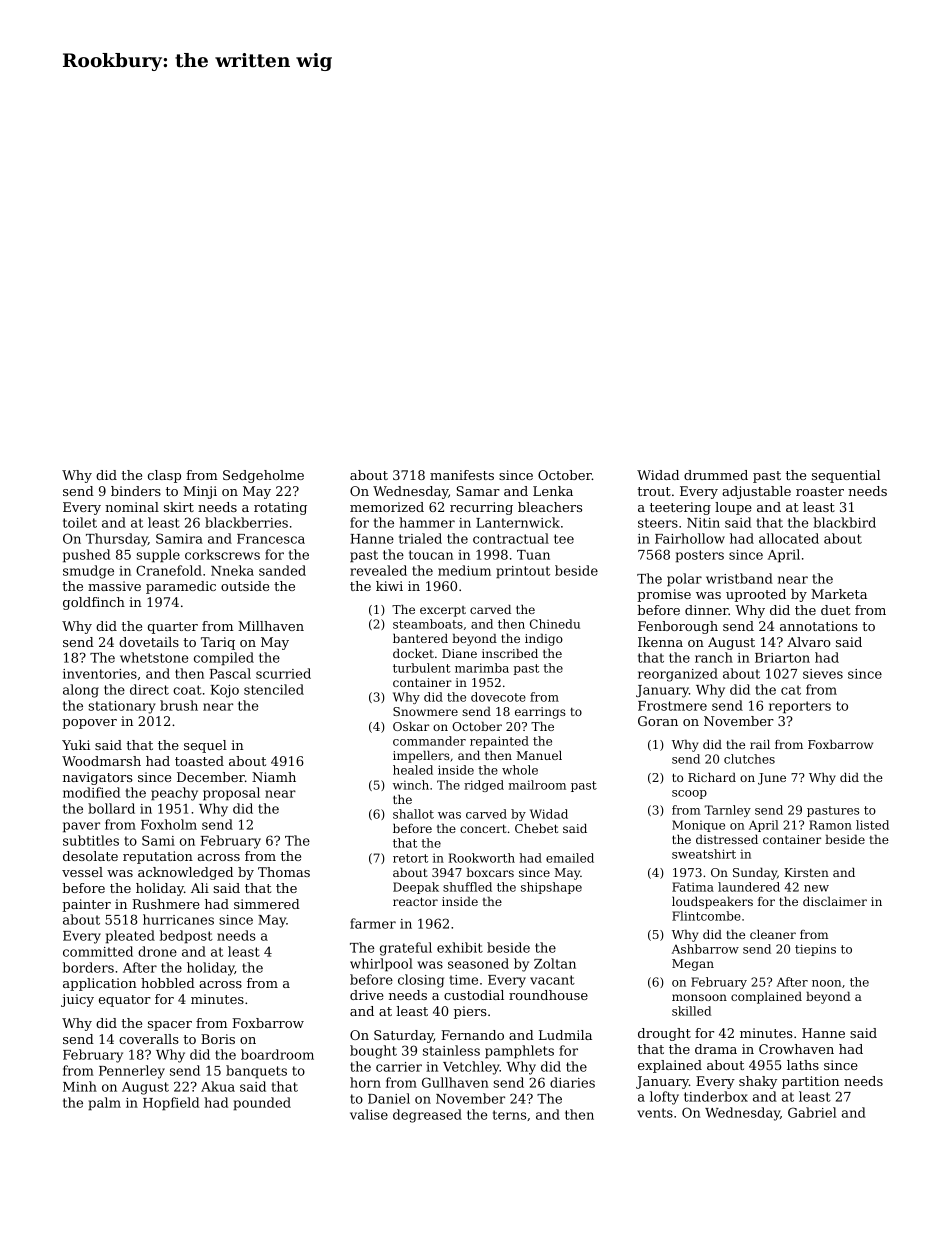 This document has width=952, height=1233. What do you see at coordinates (173, 628) in the document?
I see `quarter` at bounding box center [173, 628].
